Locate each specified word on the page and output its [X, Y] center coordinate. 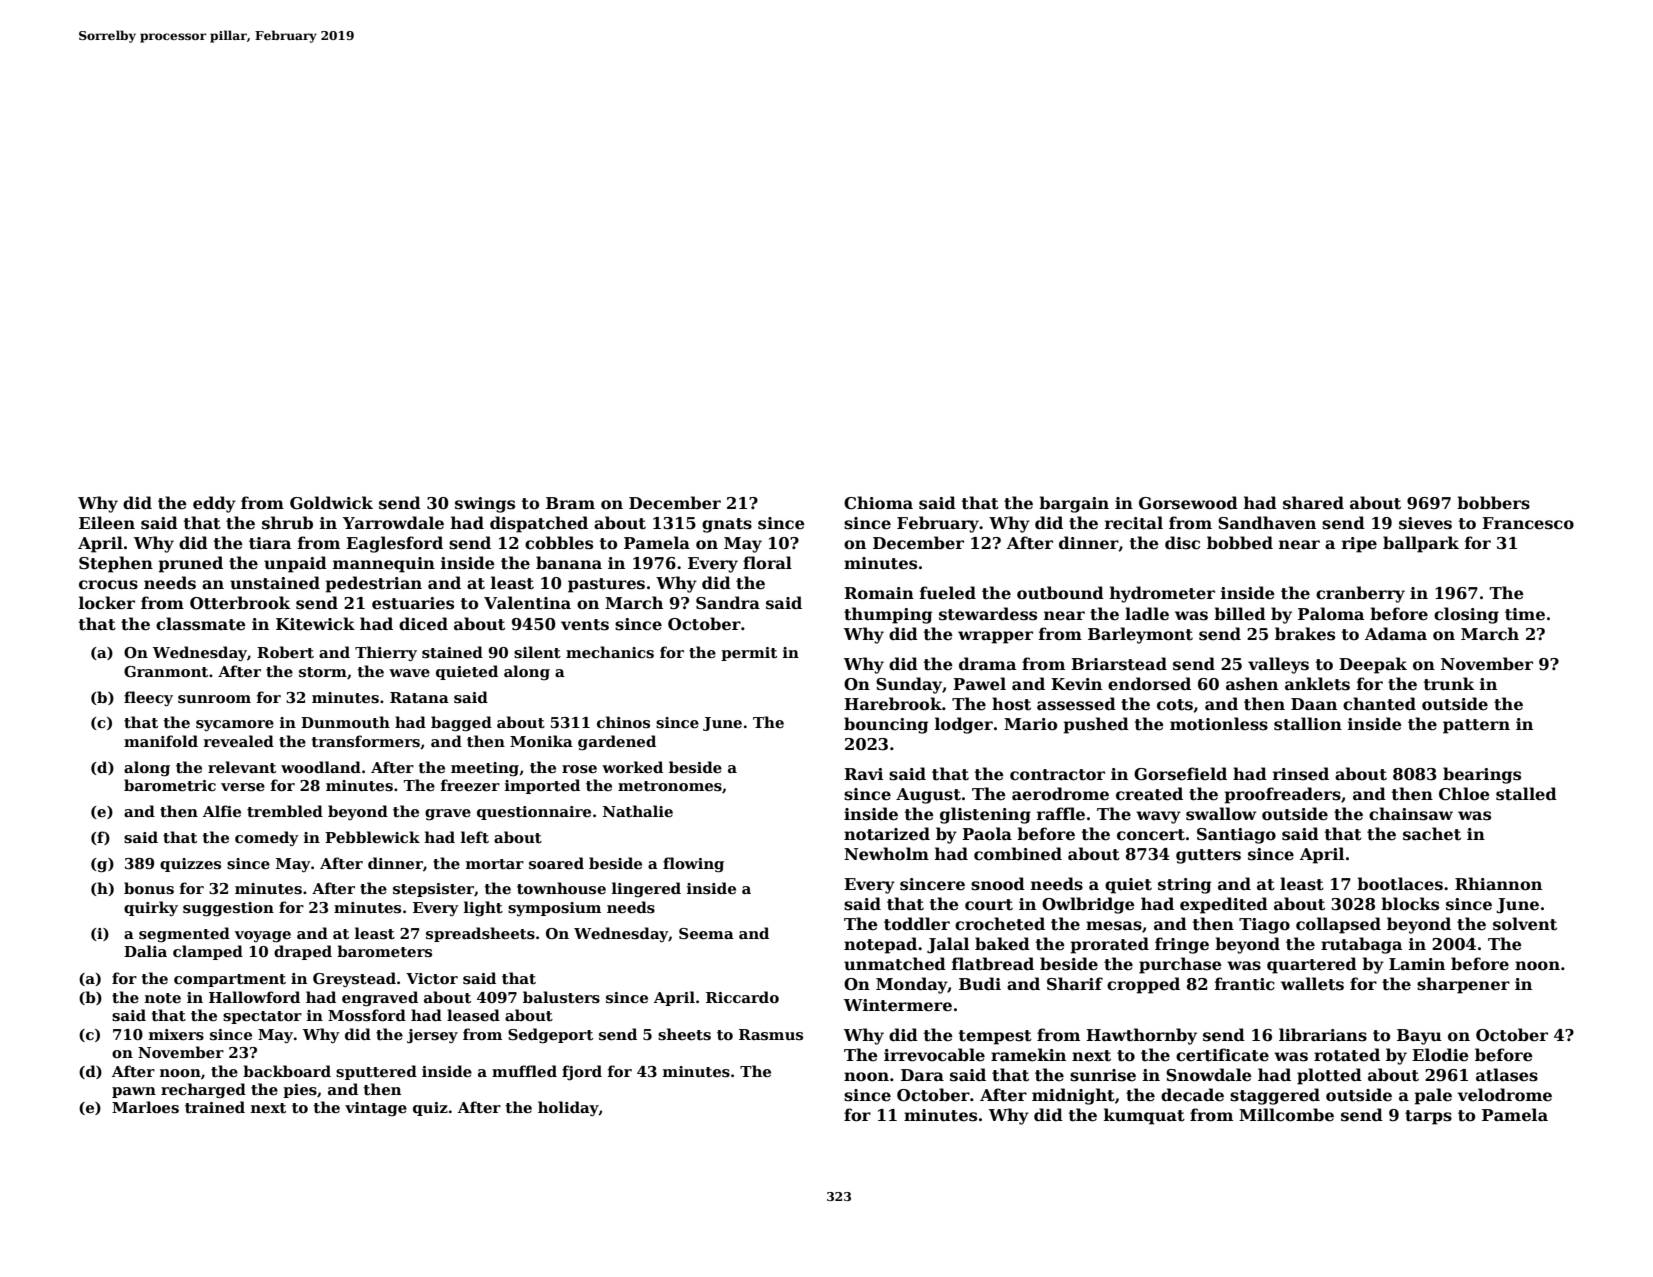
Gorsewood [1188, 503]
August [928, 796]
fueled [948, 593]
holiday [568, 1108]
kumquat [1144, 1116]
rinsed [1301, 774]
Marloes [145, 1107]
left [475, 837]
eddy [214, 504]
